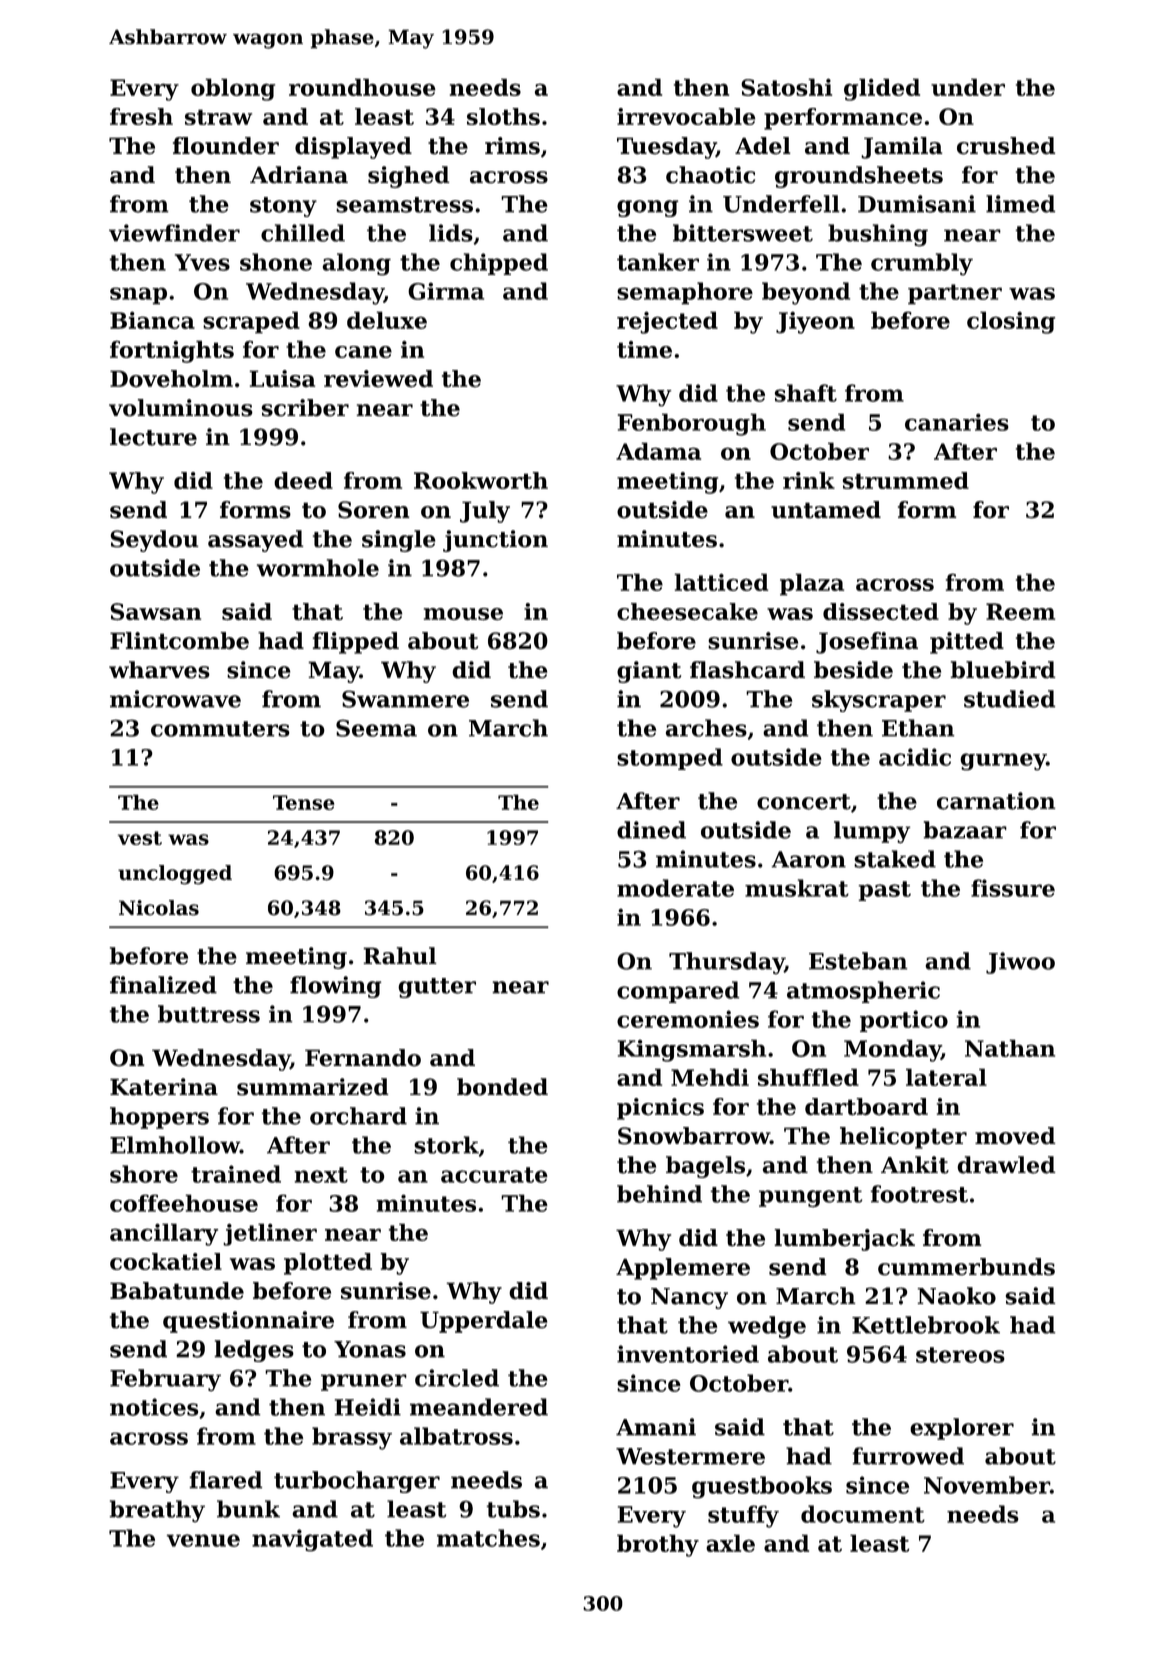 This screenshot has height=1654, width=1165. Describe the element at coordinates (648, 208) in the screenshot. I see `gong` at that location.
